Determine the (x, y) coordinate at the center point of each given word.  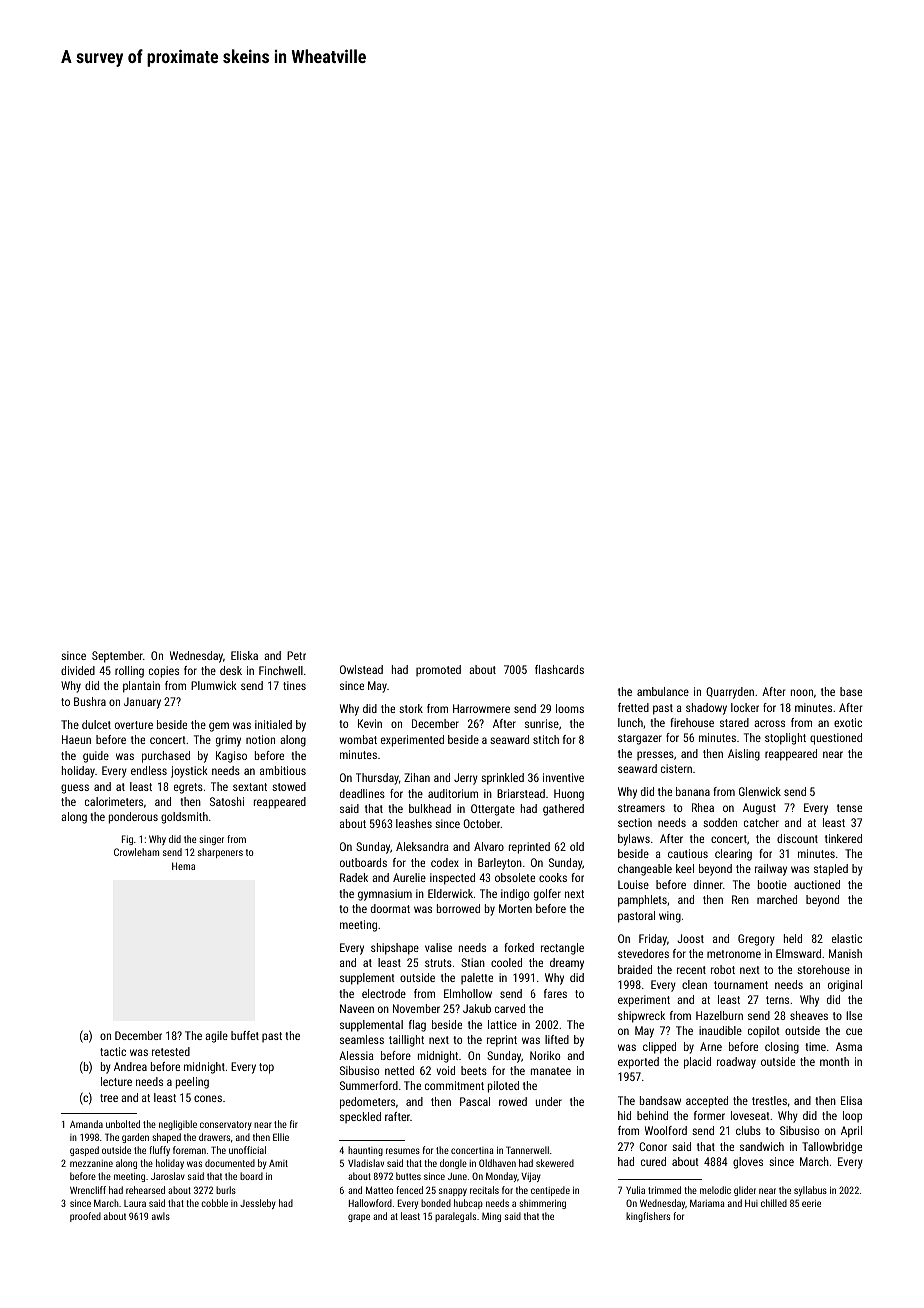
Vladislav (366, 1163)
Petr (296, 655)
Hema (183, 866)
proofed (85, 1217)
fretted (633, 707)
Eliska (244, 655)
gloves (748, 1163)
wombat (358, 739)
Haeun (76, 739)
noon (802, 692)
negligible (178, 1125)
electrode (384, 993)
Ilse (854, 1015)
